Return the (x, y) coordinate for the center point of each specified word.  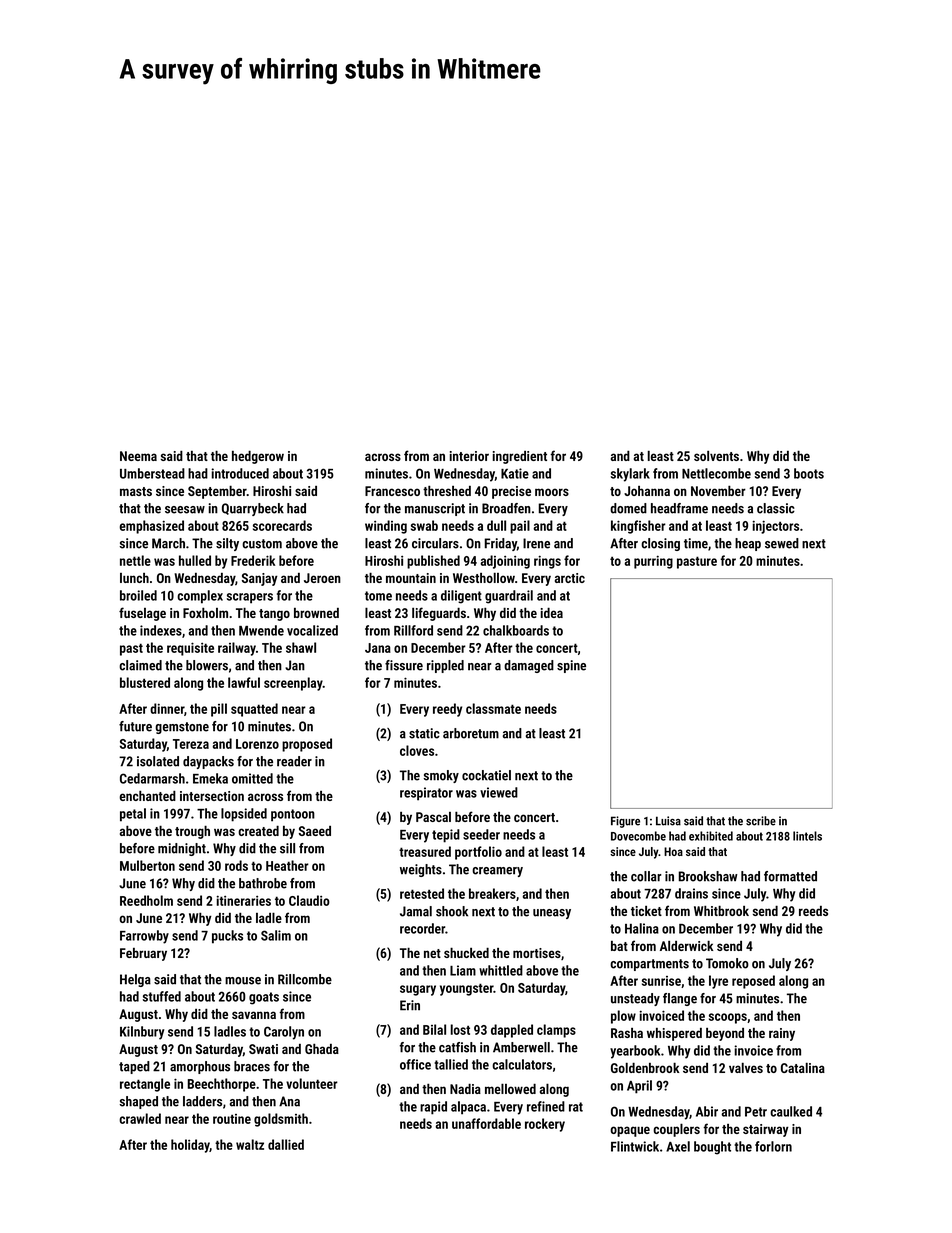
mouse (243, 981)
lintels (807, 836)
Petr (756, 1112)
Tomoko (727, 963)
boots (809, 473)
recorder (422, 928)
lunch (134, 578)
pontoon (293, 815)
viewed (499, 792)
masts (136, 491)
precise (511, 492)
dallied (286, 1144)
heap (748, 544)
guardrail (509, 597)
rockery (545, 1125)
